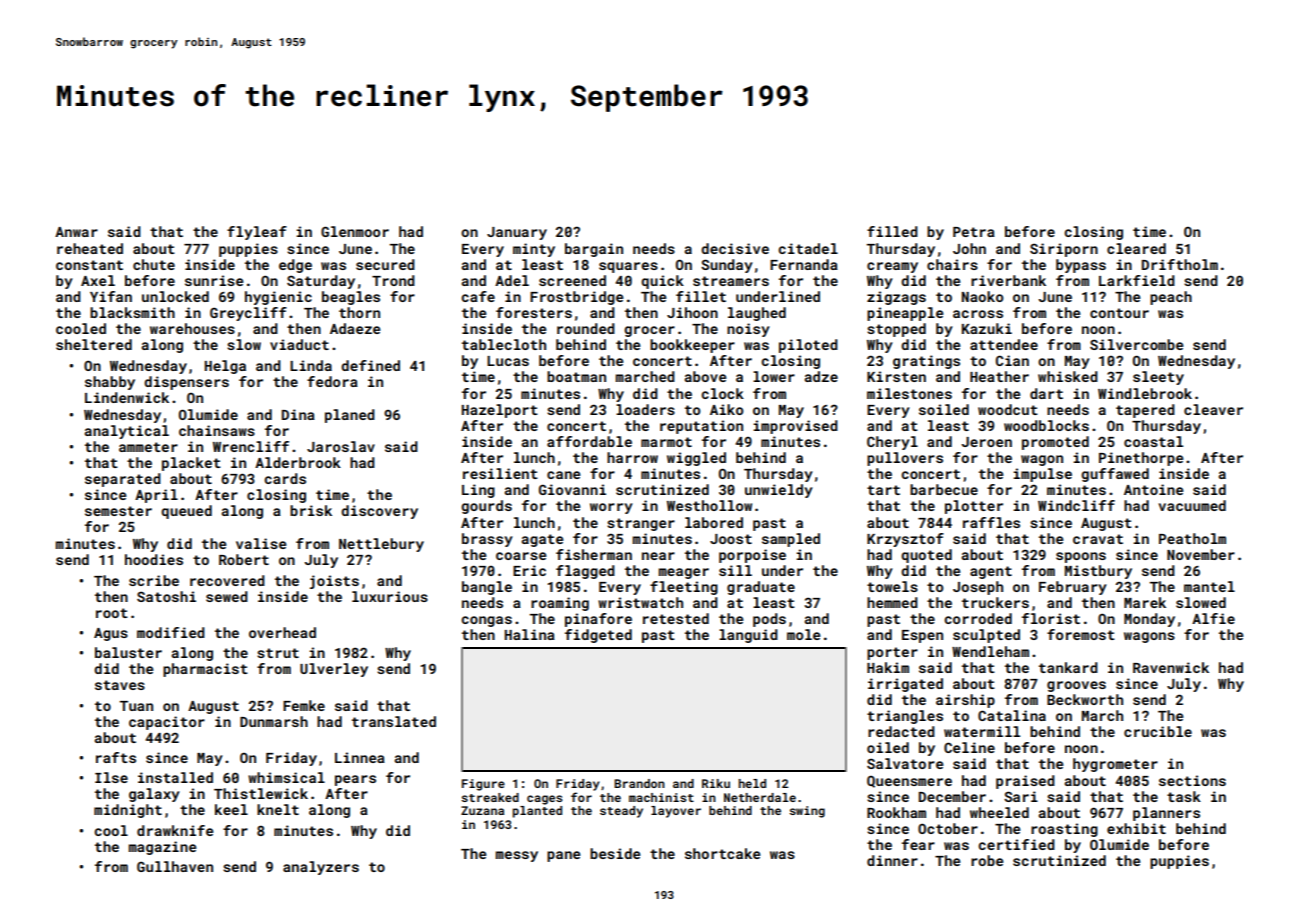  I want to click on Pinethorpe, so click(1141, 459).
